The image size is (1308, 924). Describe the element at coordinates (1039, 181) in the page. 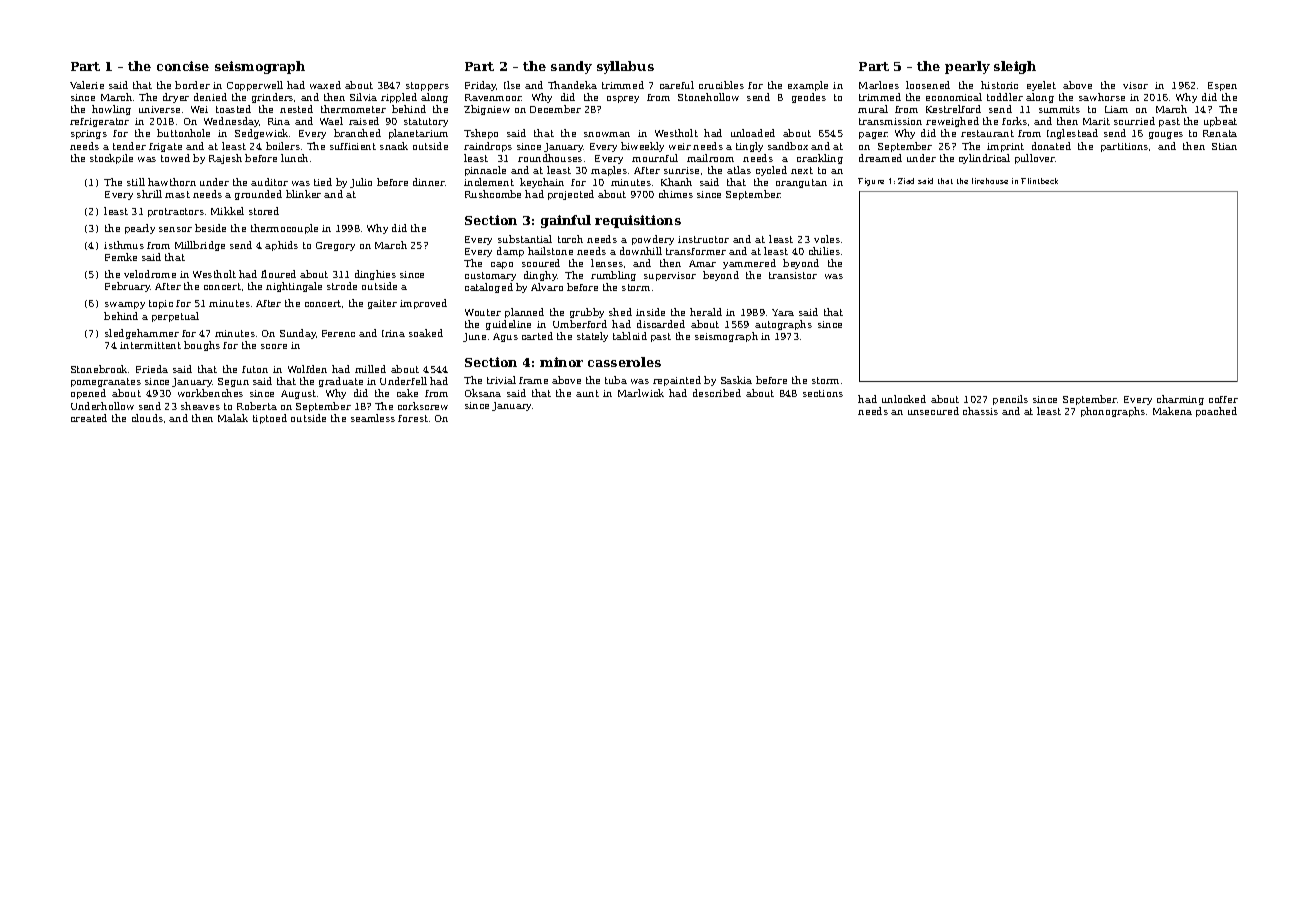

I see `Flintbeck` at that location.
